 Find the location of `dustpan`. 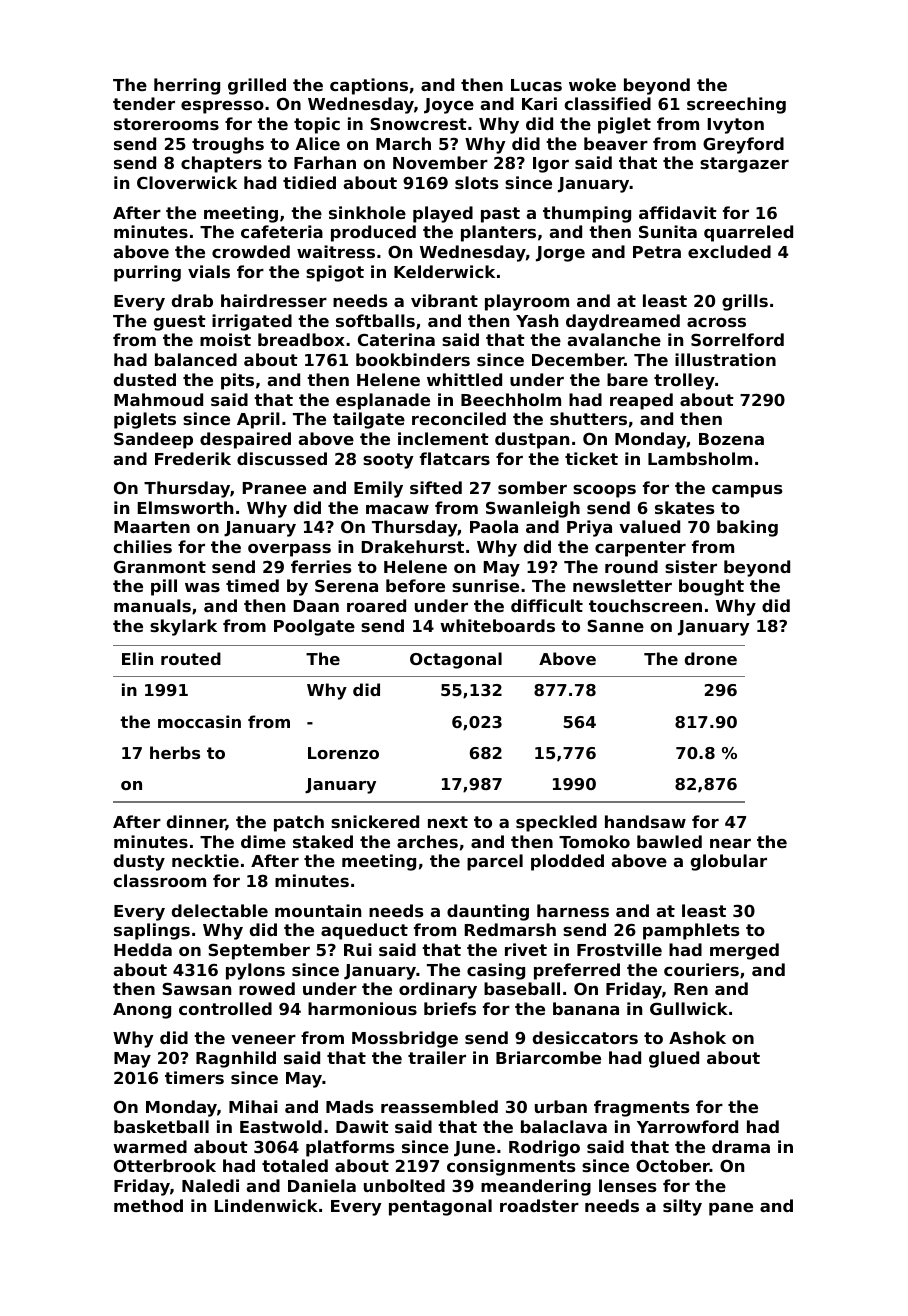

dustpan is located at coordinates (532, 440).
